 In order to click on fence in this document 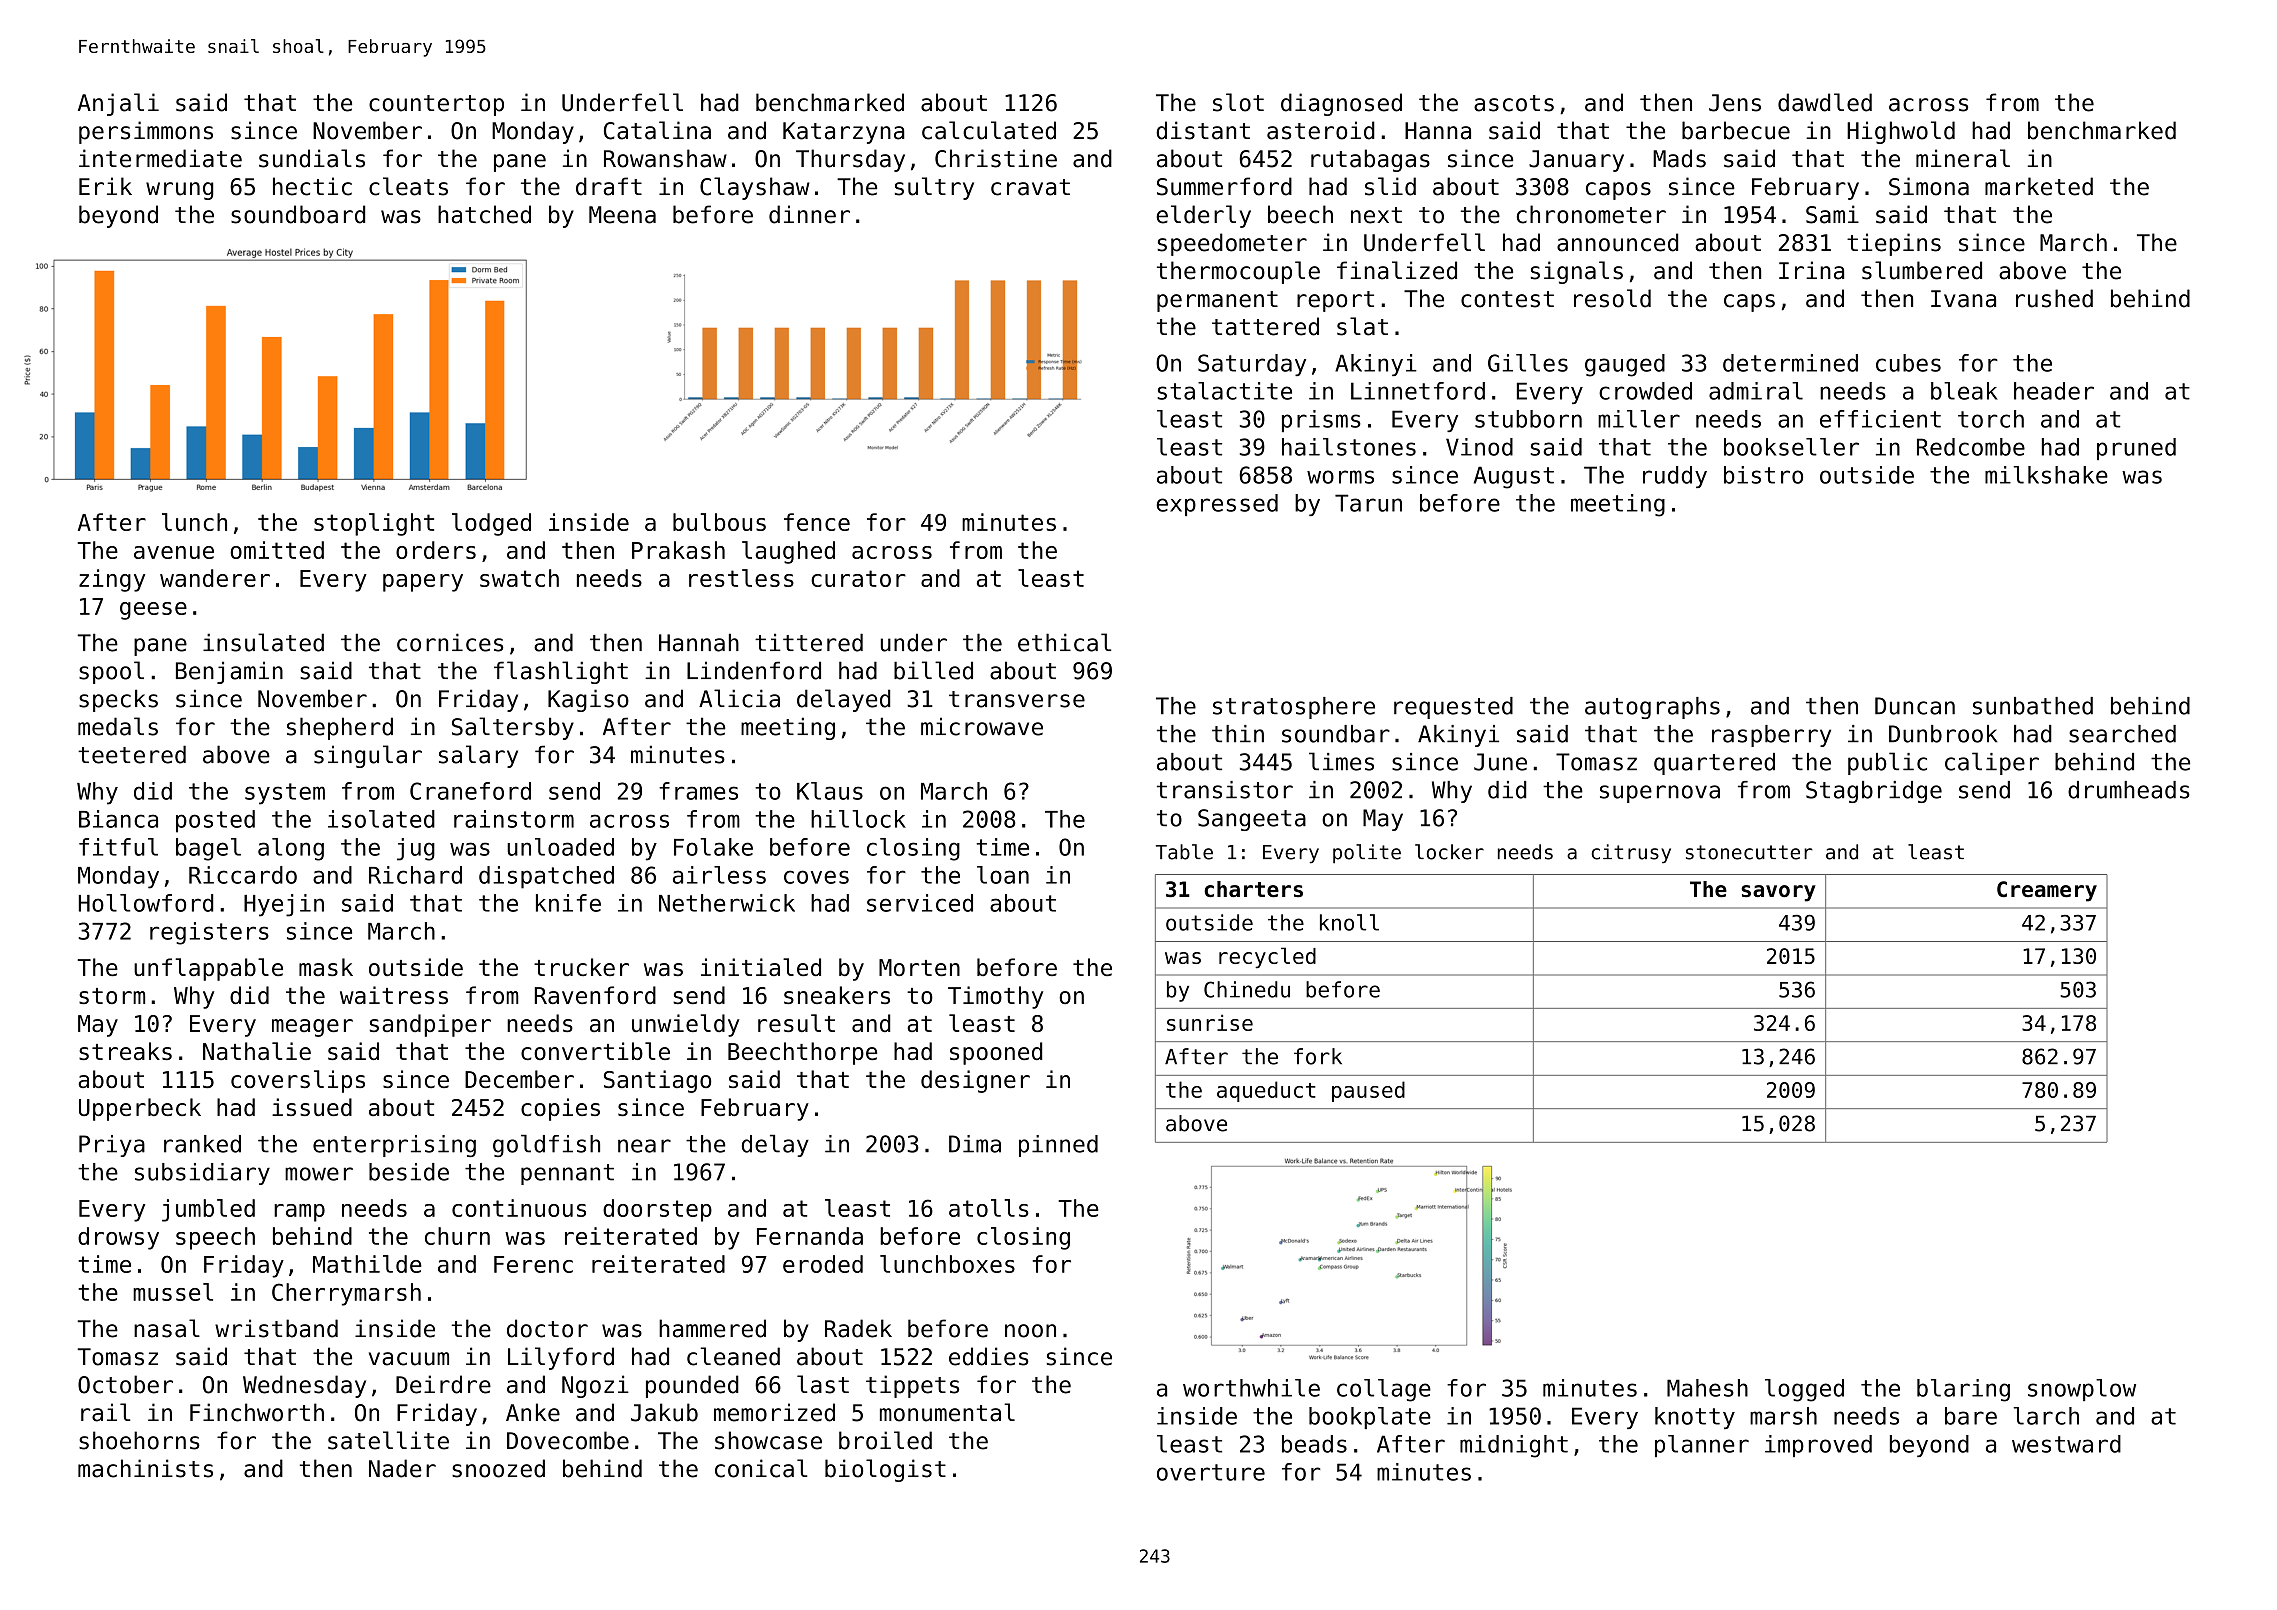, I will do `click(817, 522)`.
